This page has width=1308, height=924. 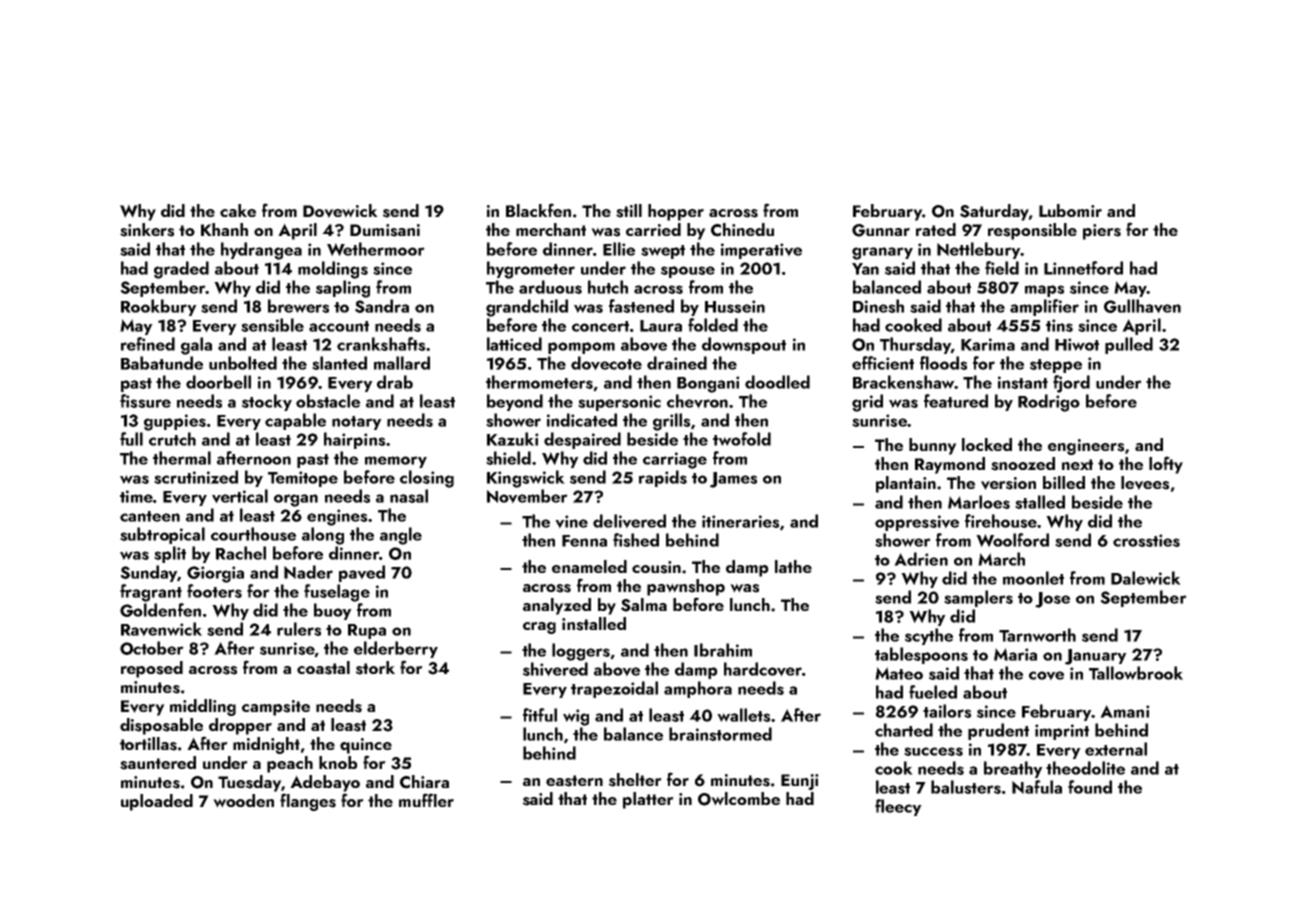 I want to click on fleecy, so click(x=898, y=807).
